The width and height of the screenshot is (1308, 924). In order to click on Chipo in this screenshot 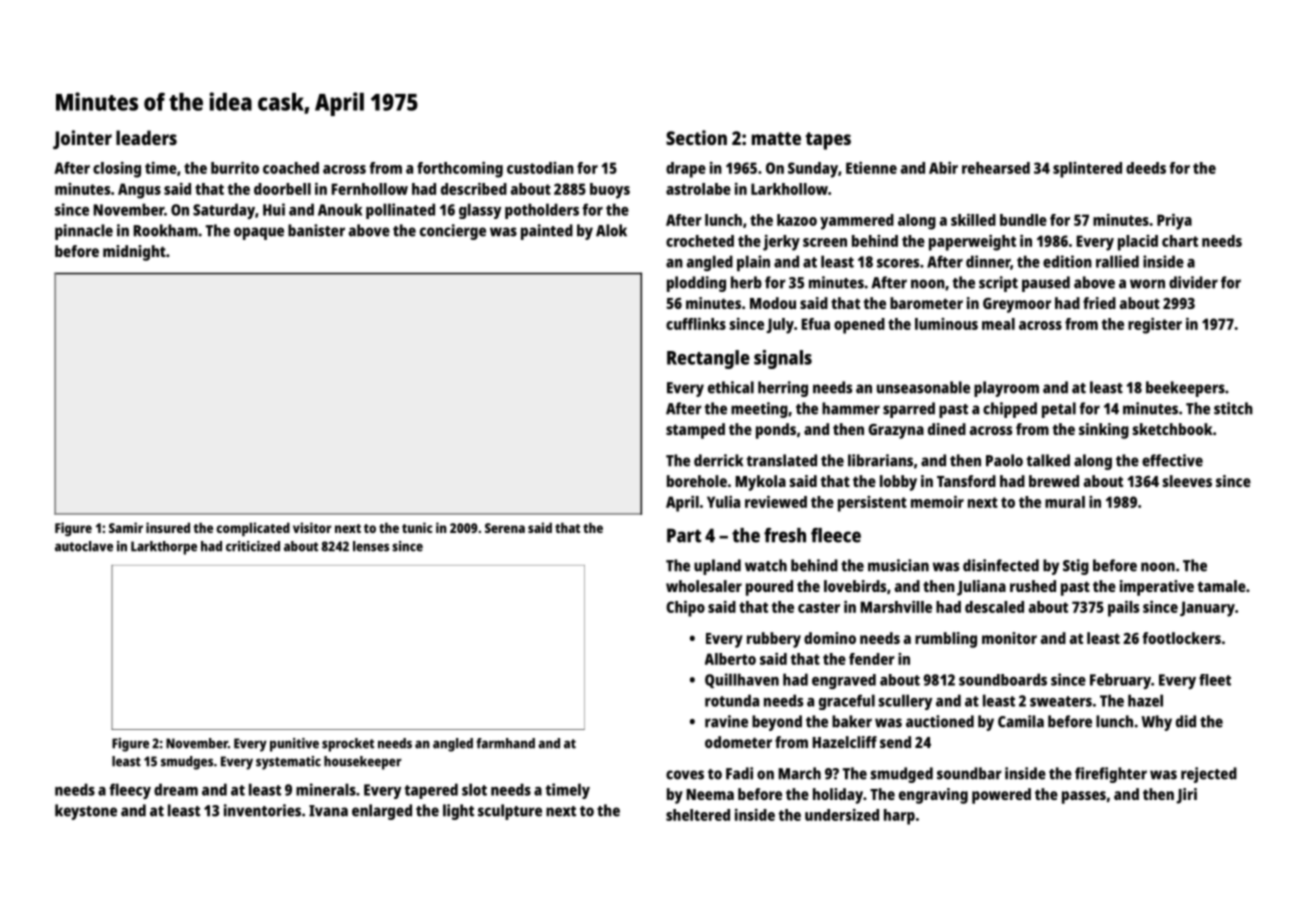, I will do `click(685, 608)`.
